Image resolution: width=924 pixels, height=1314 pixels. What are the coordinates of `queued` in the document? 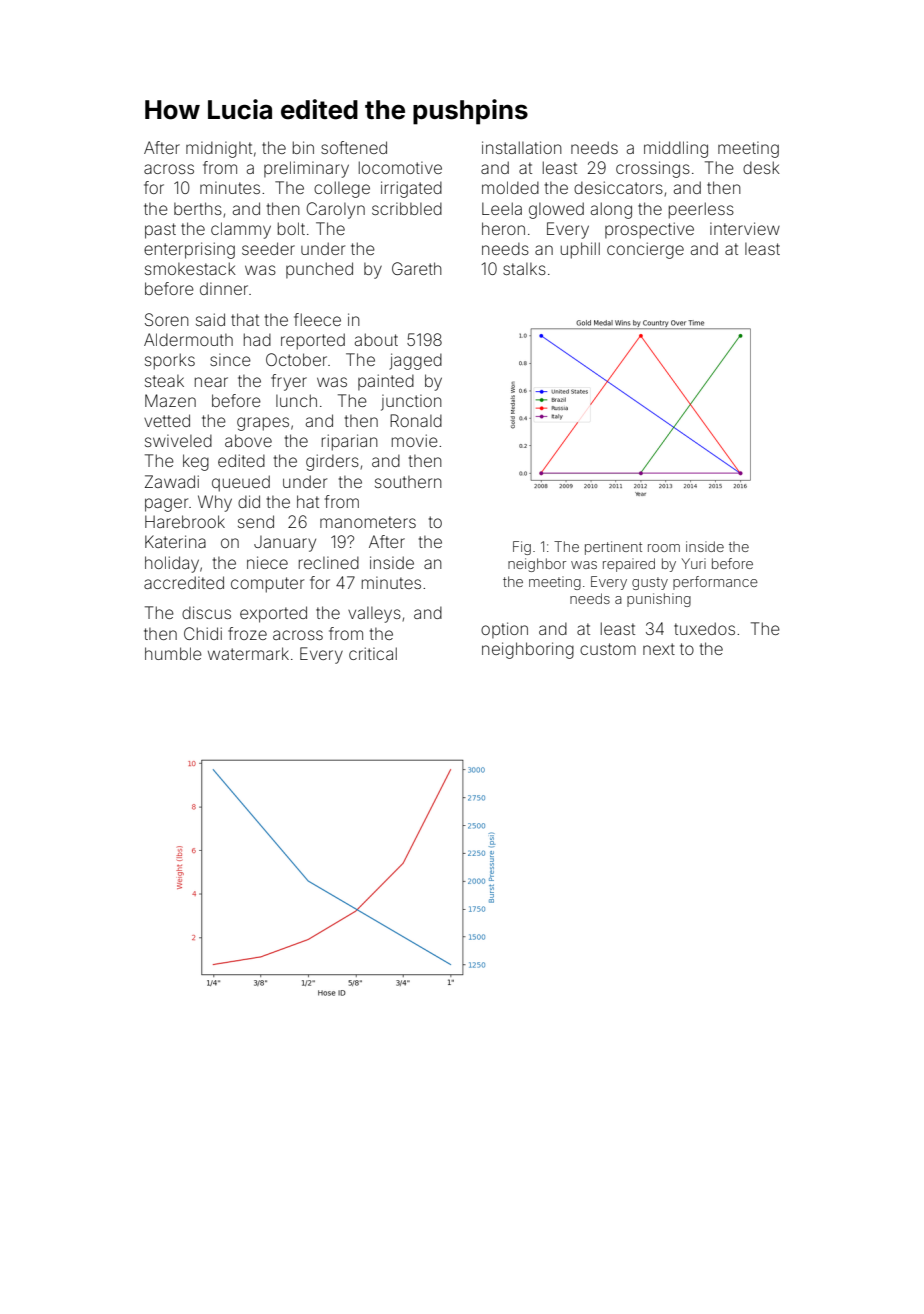 It's located at (241, 483).
